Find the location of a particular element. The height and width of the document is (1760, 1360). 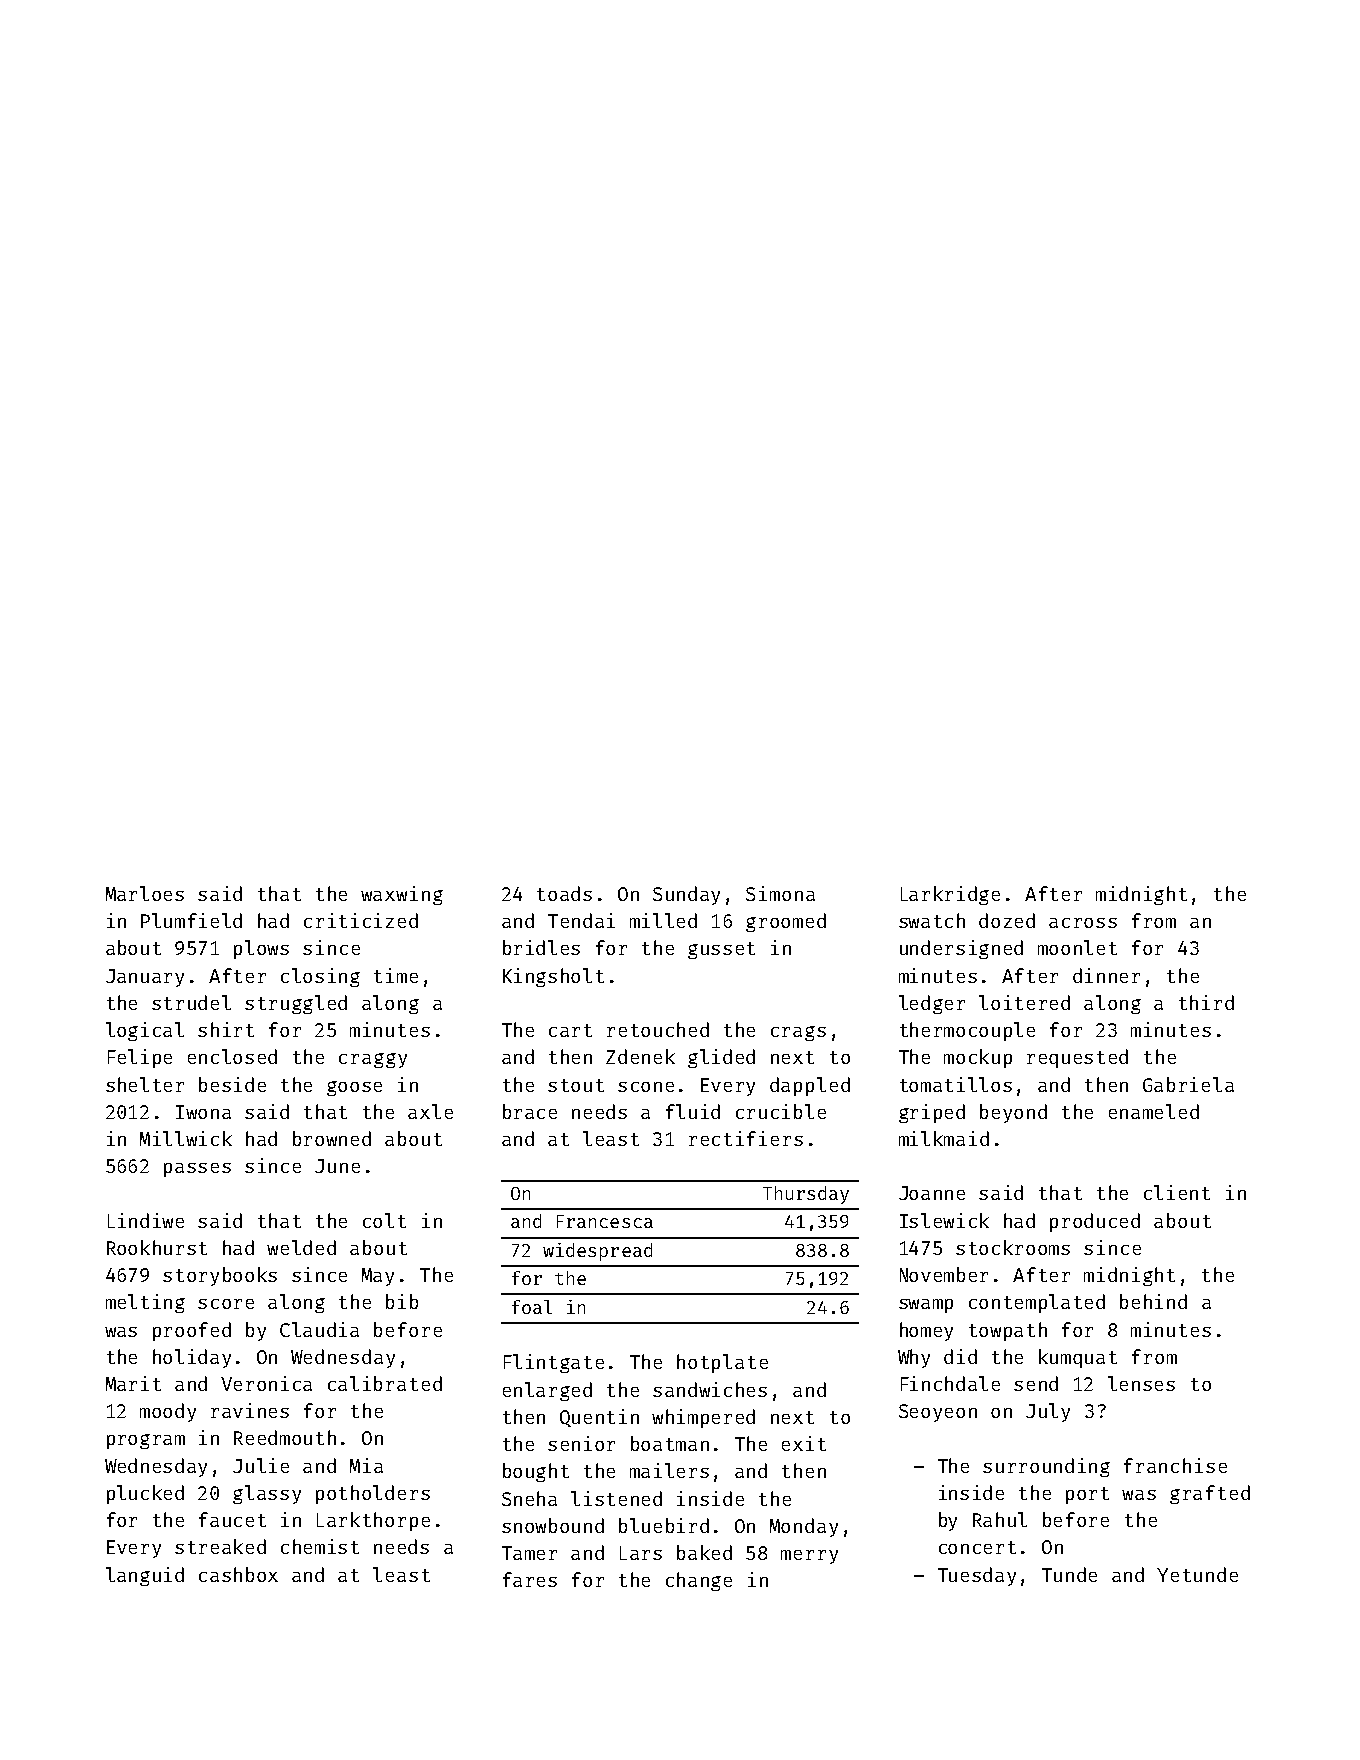

cart is located at coordinates (570, 1030).
